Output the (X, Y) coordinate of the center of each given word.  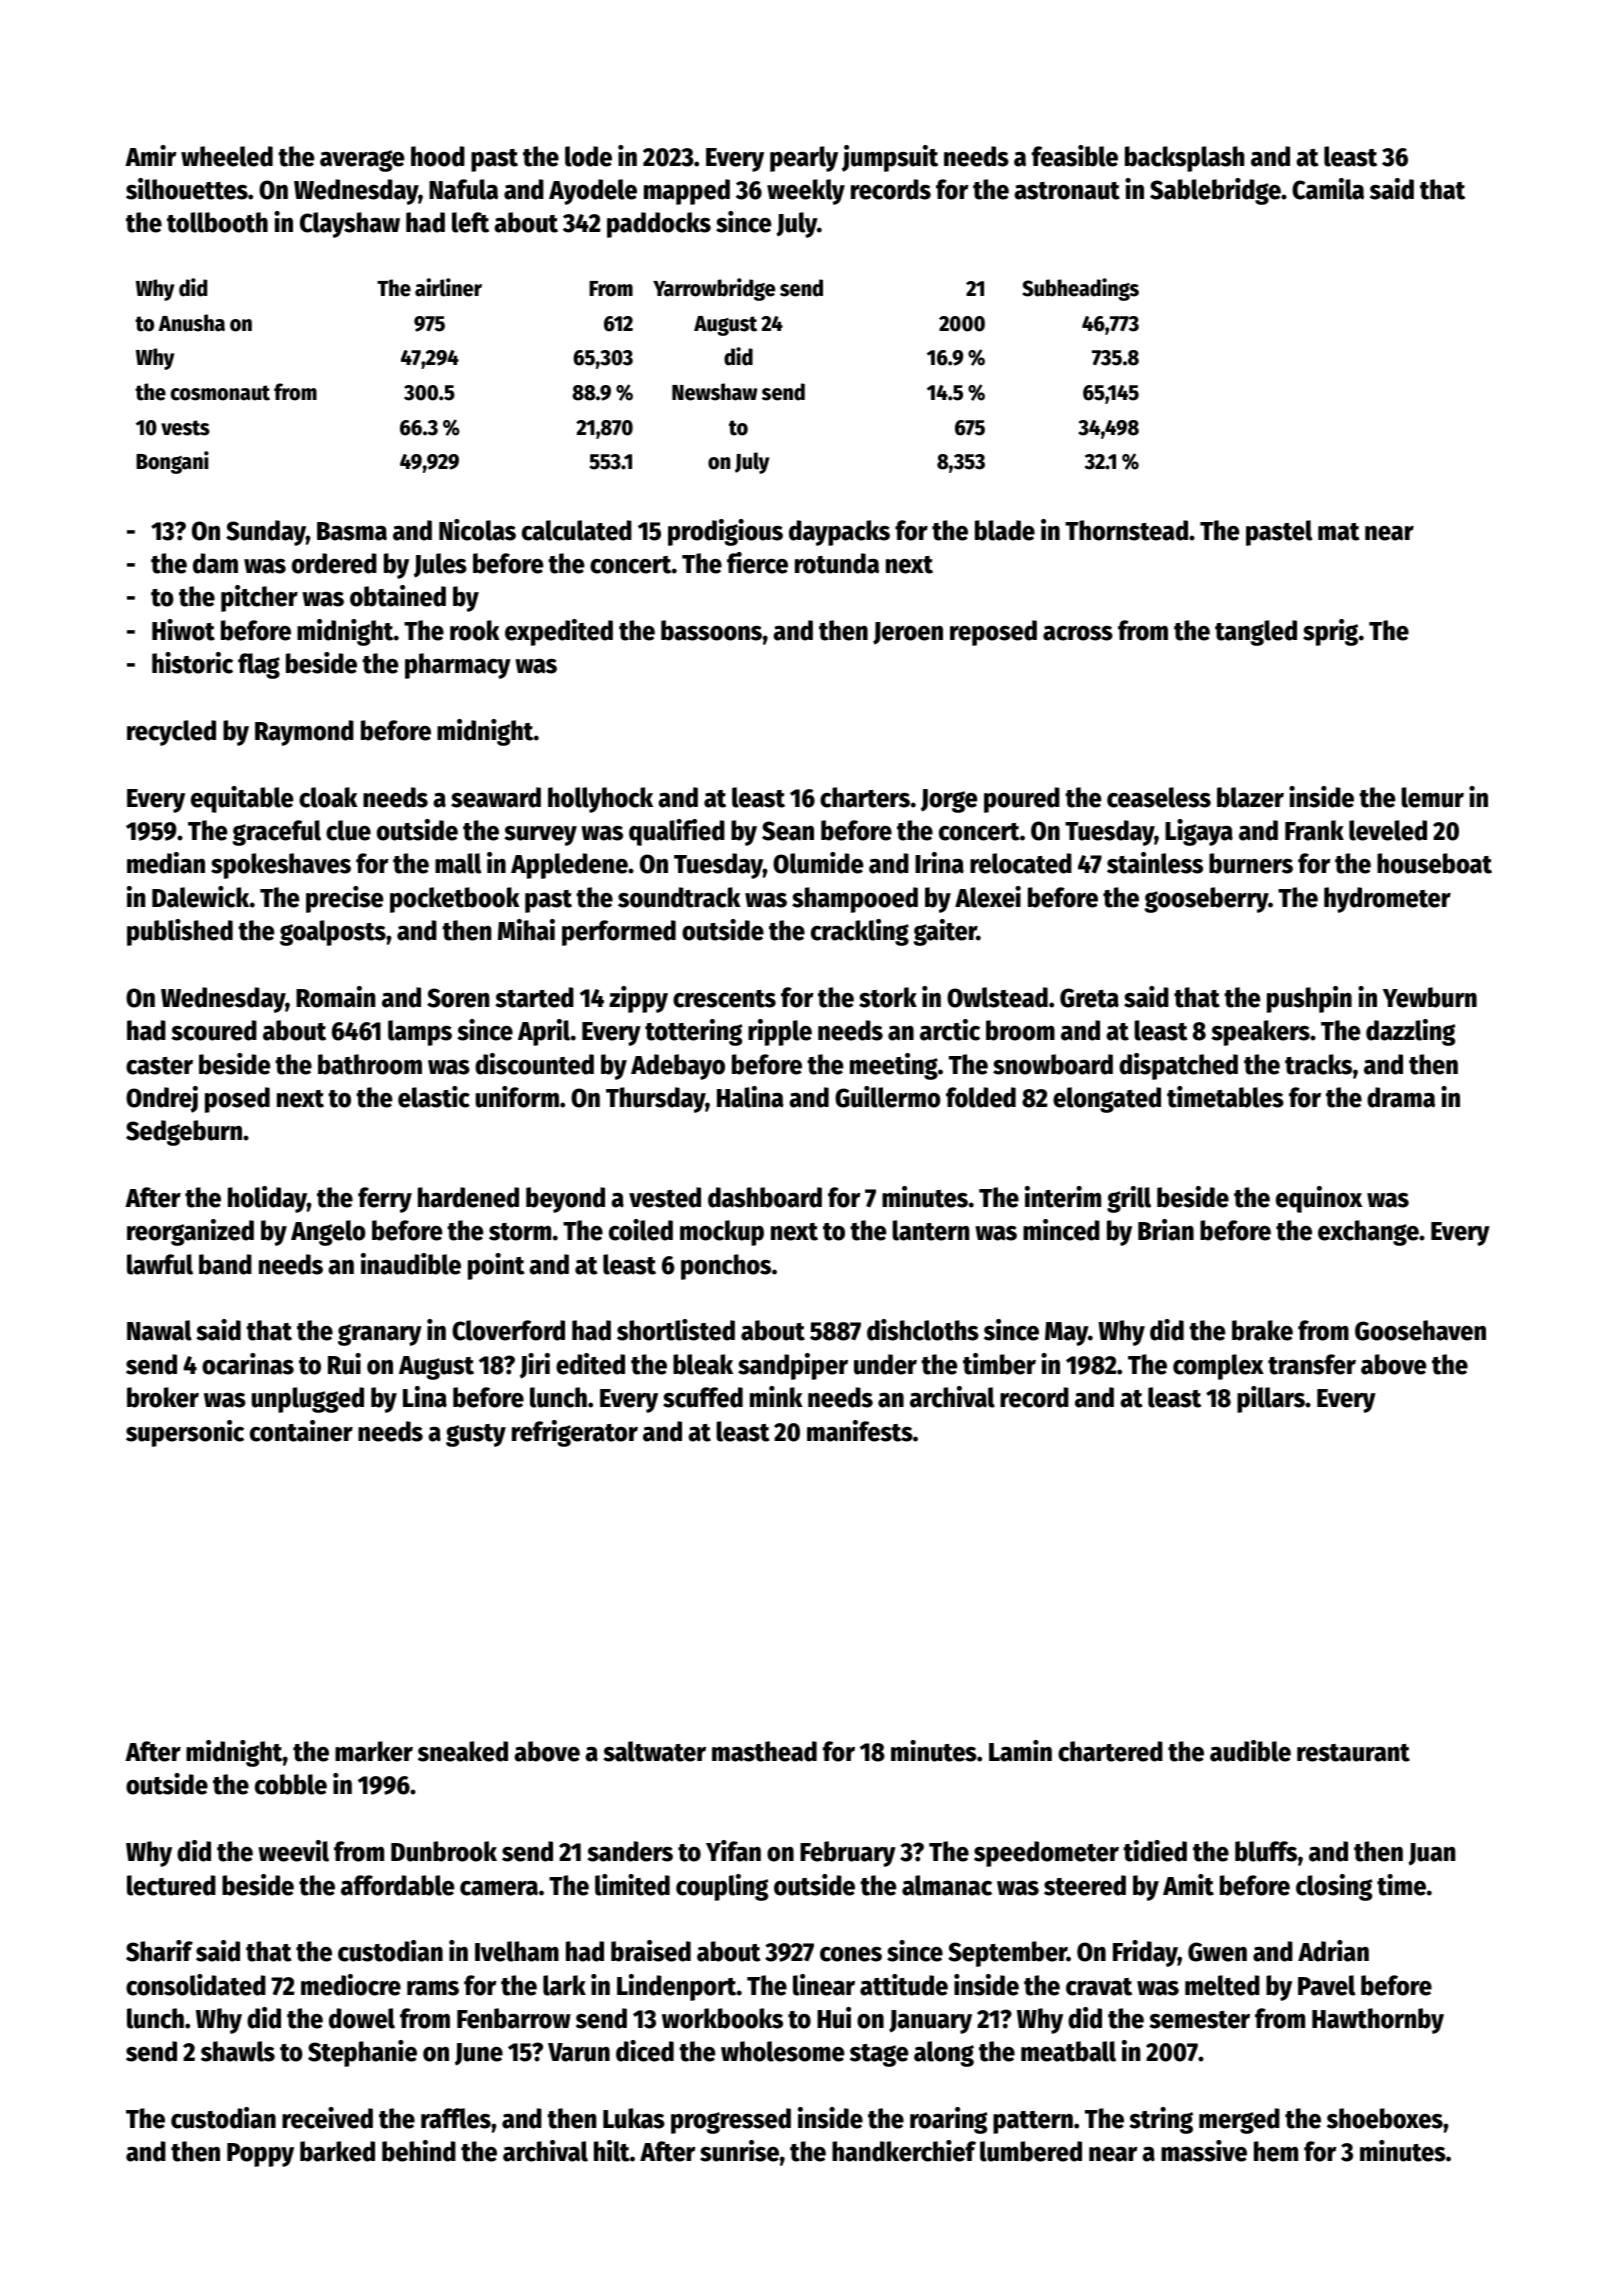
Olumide (818, 863)
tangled (1256, 633)
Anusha (192, 323)
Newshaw (714, 392)
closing (1334, 1887)
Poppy (260, 2155)
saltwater (654, 1751)
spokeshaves (281, 866)
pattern (1033, 2122)
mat (1339, 532)
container (301, 1431)
